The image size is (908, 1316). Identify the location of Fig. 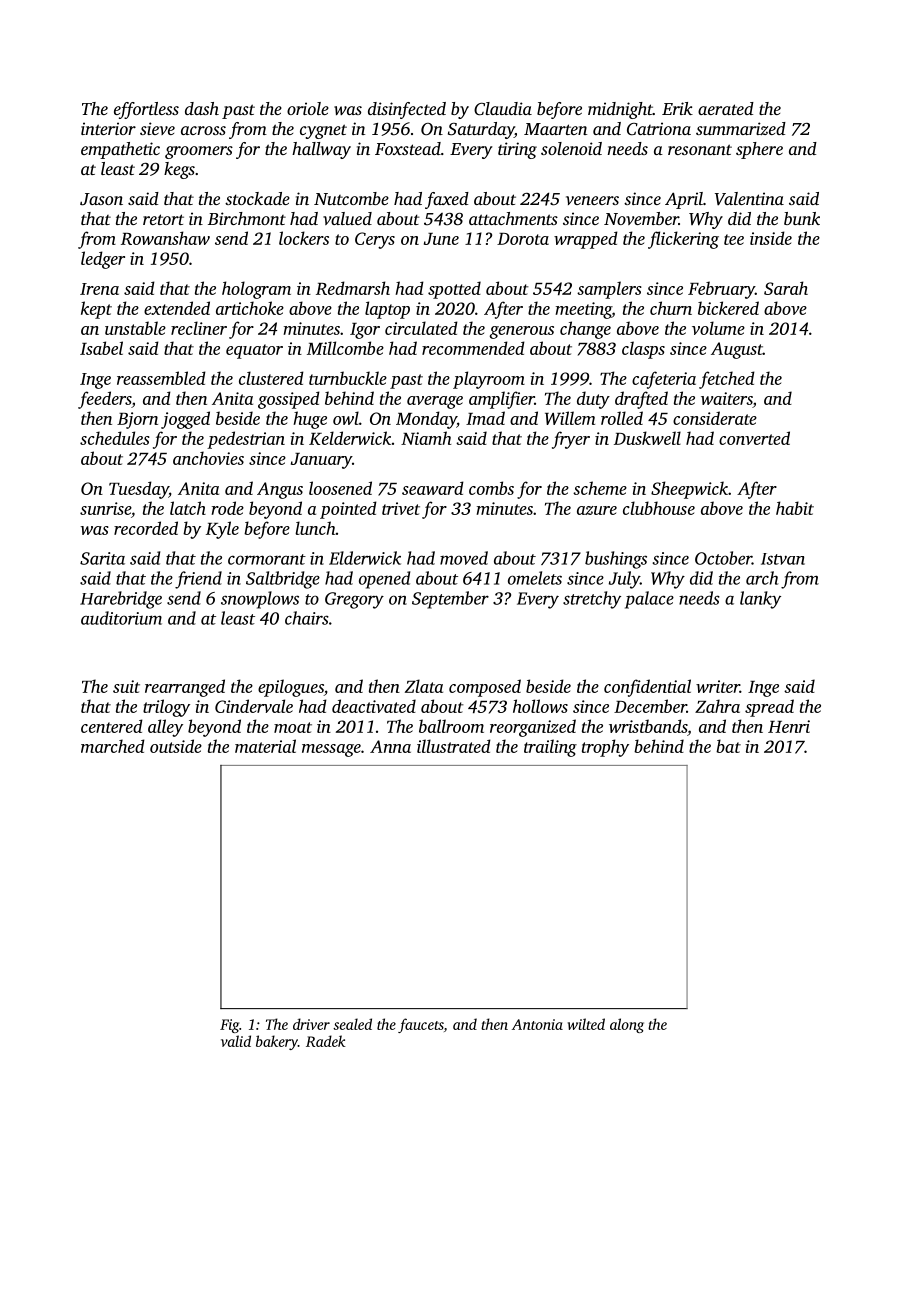
(229, 1026).
